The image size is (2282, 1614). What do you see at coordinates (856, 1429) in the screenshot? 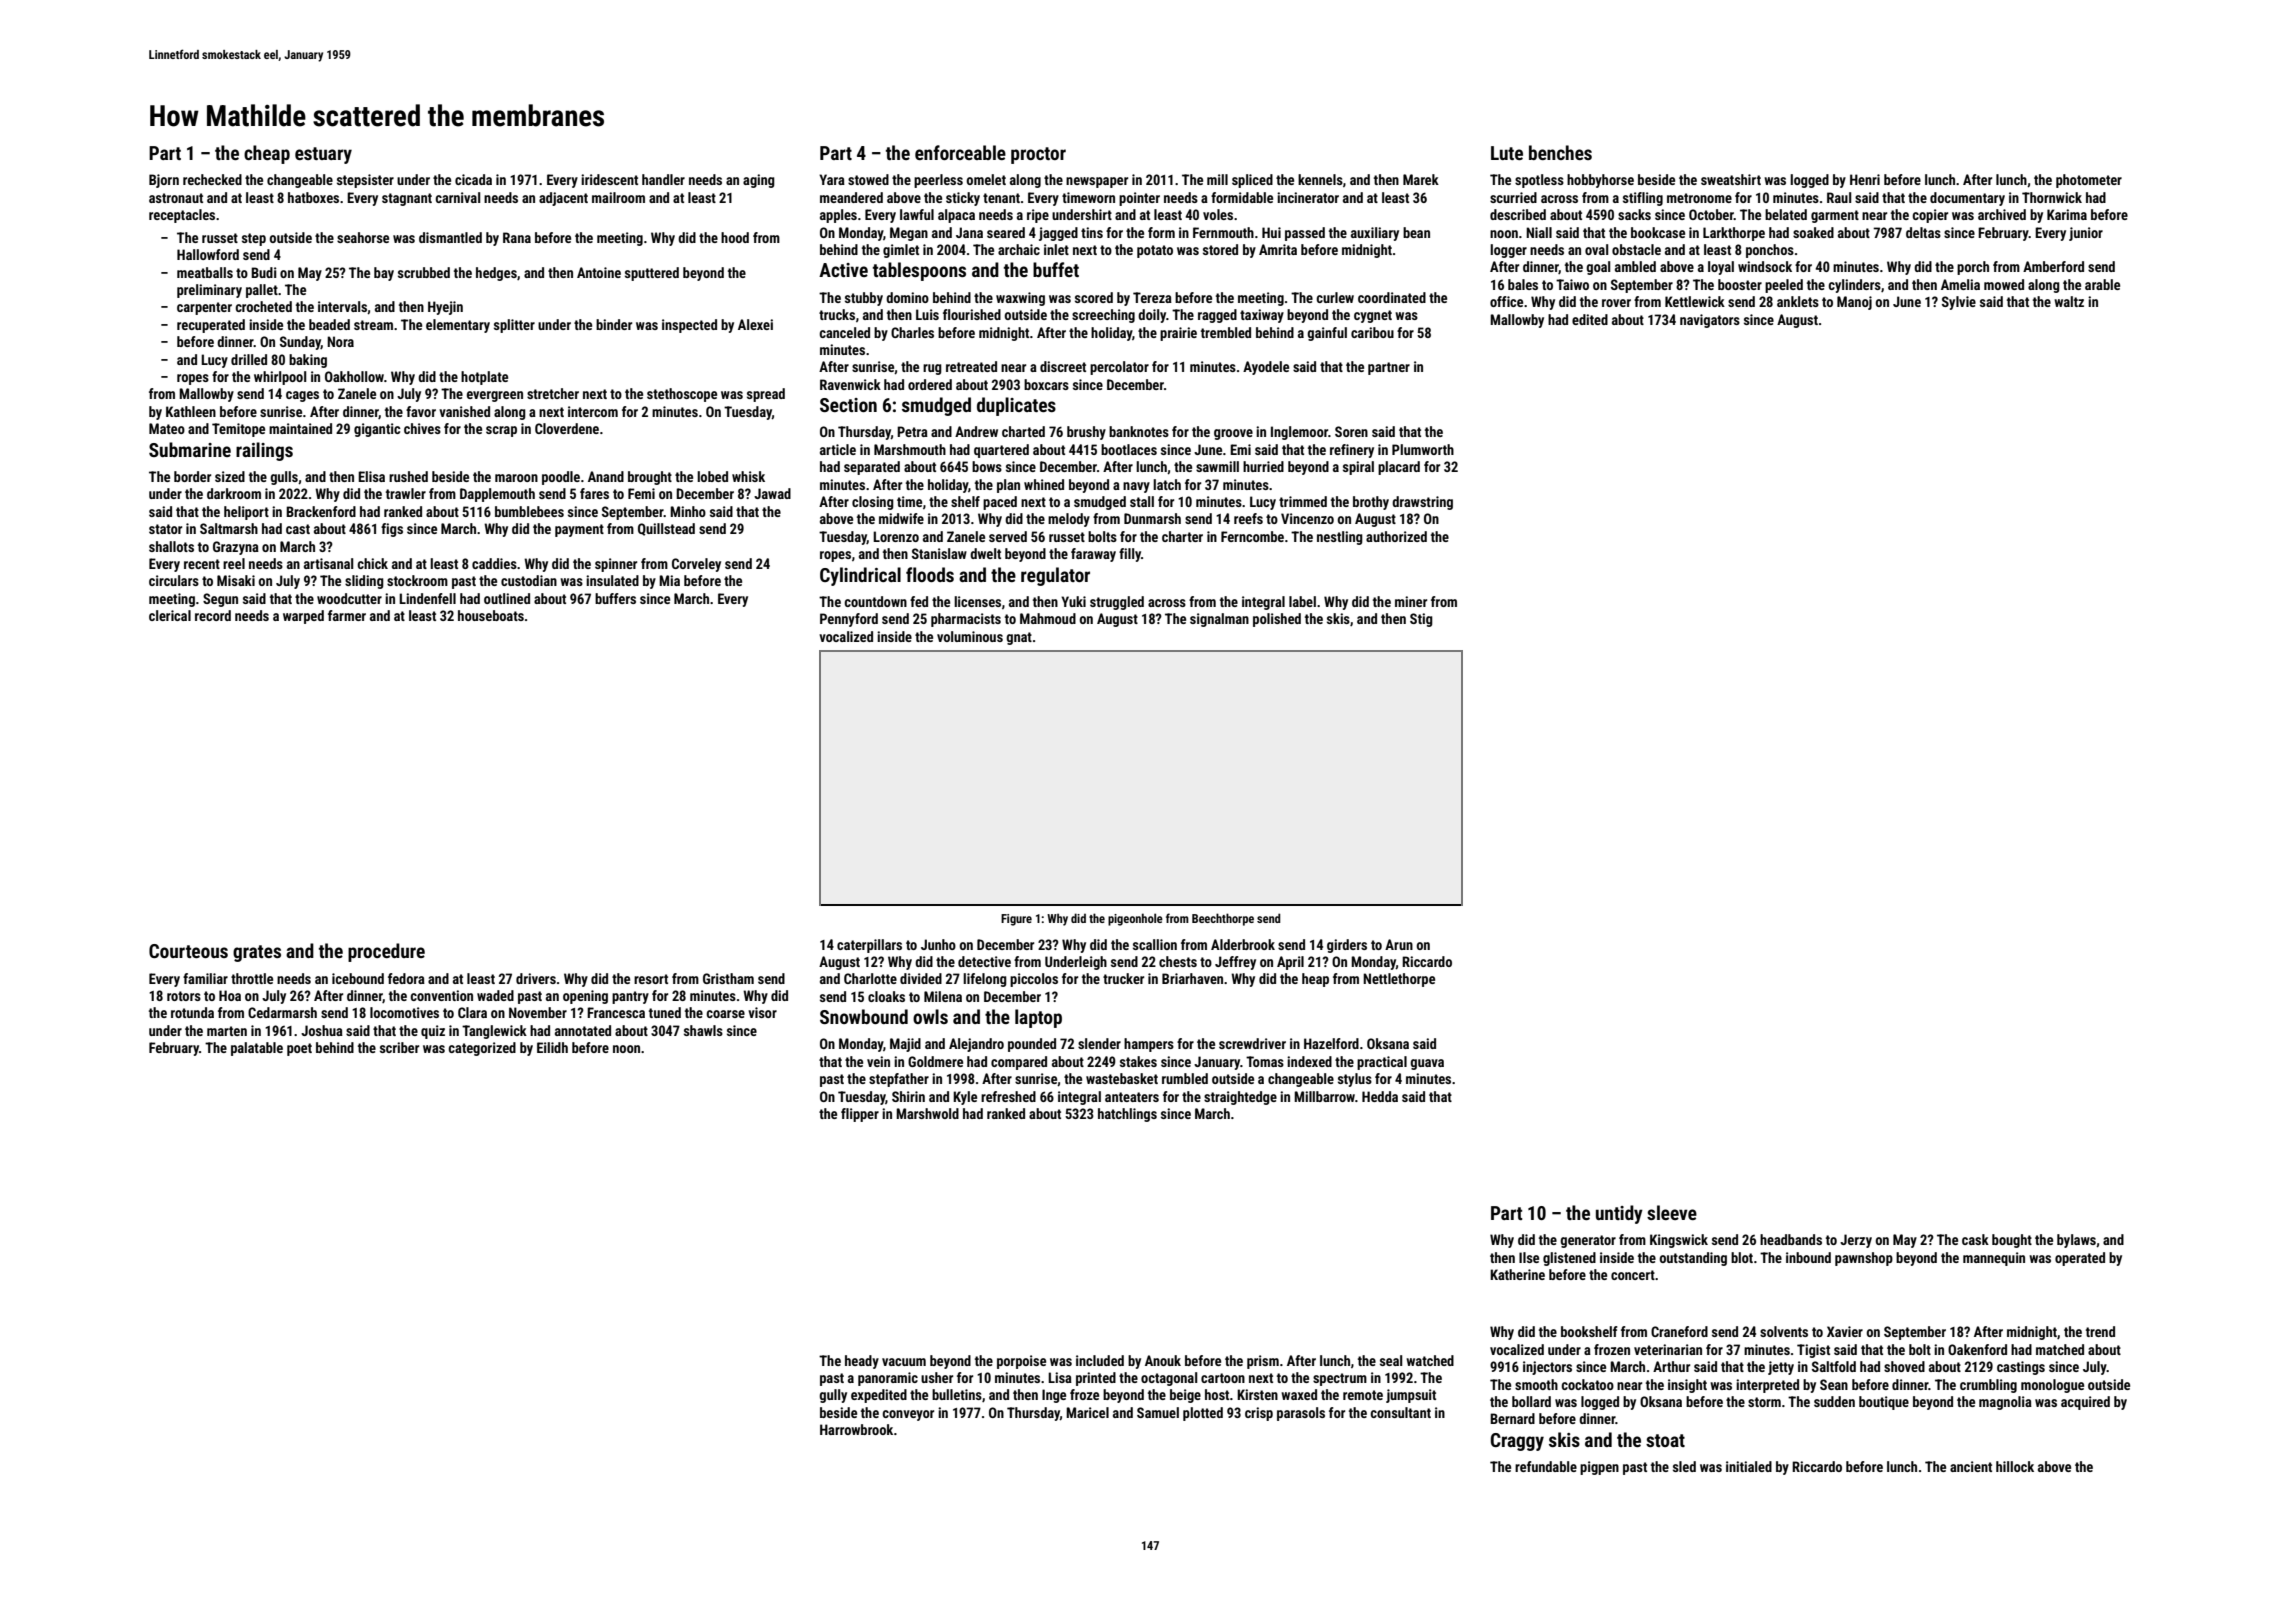
I see `Harrowbrook` at bounding box center [856, 1429].
